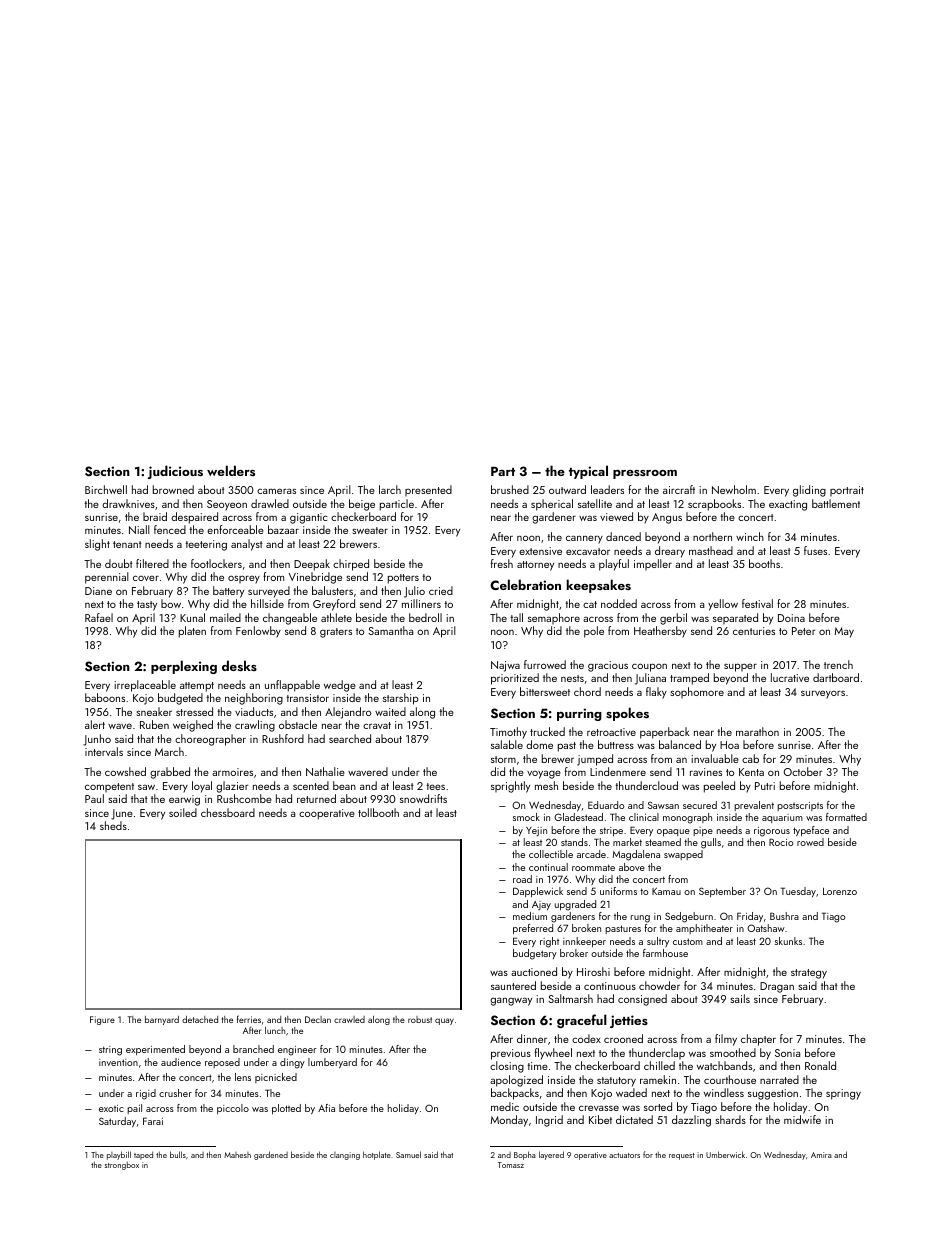 This screenshot has width=952, height=1233. I want to click on Saturday, so click(117, 1122).
